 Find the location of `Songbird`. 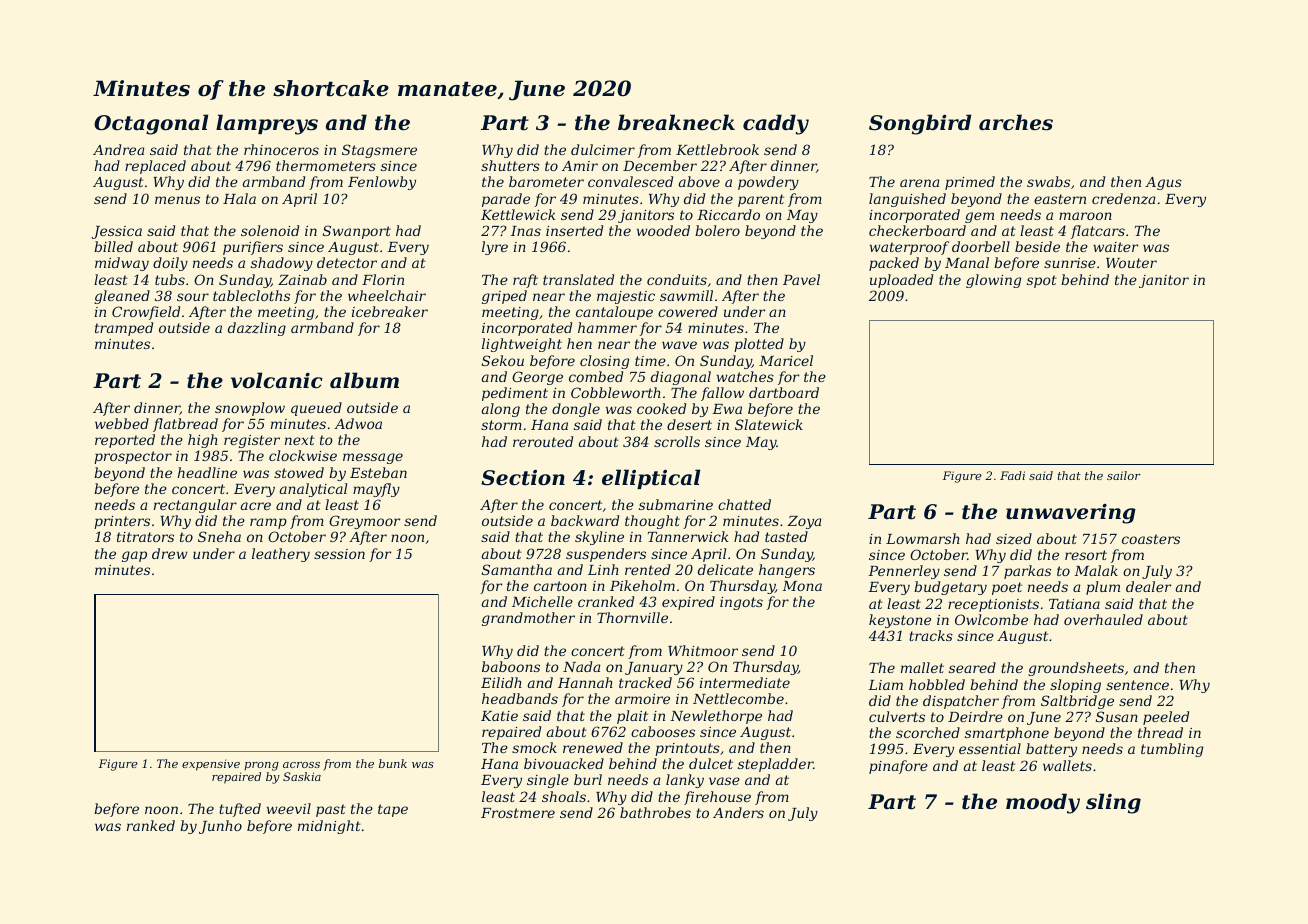

Songbird is located at coordinates (920, 124).
